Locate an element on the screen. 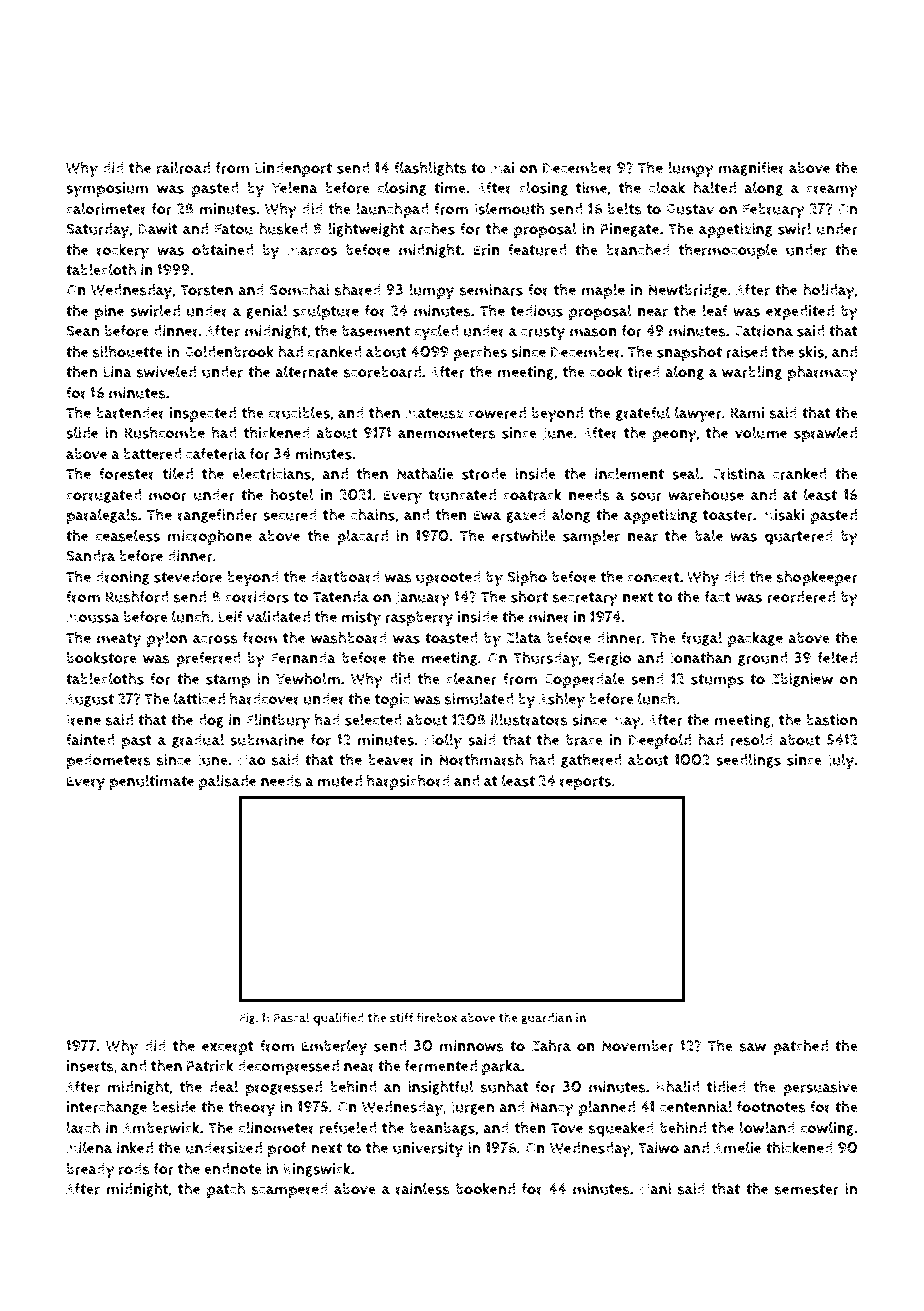 The height and width of the screenshot is (1311, 924). bready is located at coordinates (91, 1171).
